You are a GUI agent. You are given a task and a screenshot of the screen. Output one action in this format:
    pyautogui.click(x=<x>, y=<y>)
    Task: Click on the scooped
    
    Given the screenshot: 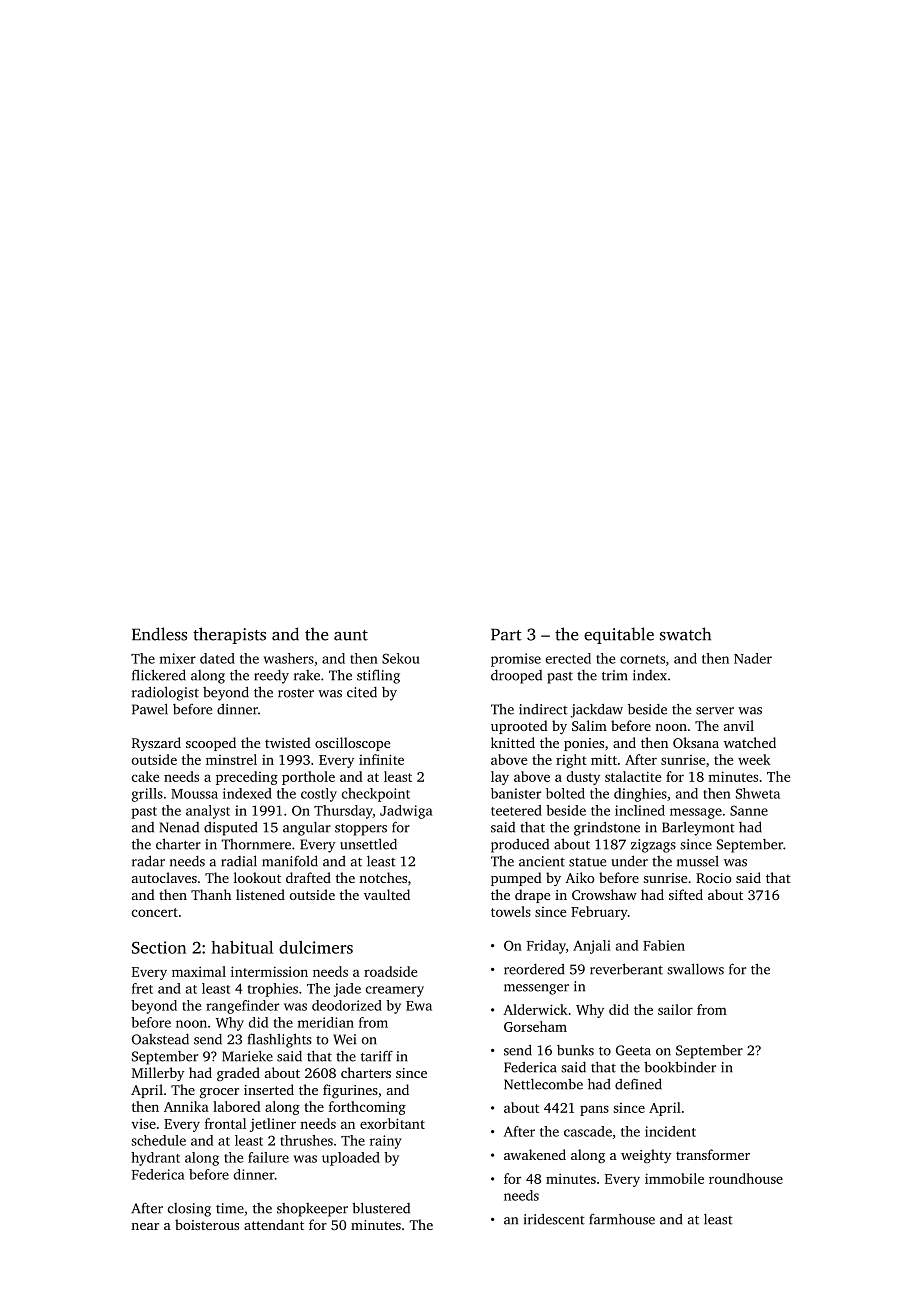 What is the action you would take?
    pyautogui.click(x=211, y=744)
